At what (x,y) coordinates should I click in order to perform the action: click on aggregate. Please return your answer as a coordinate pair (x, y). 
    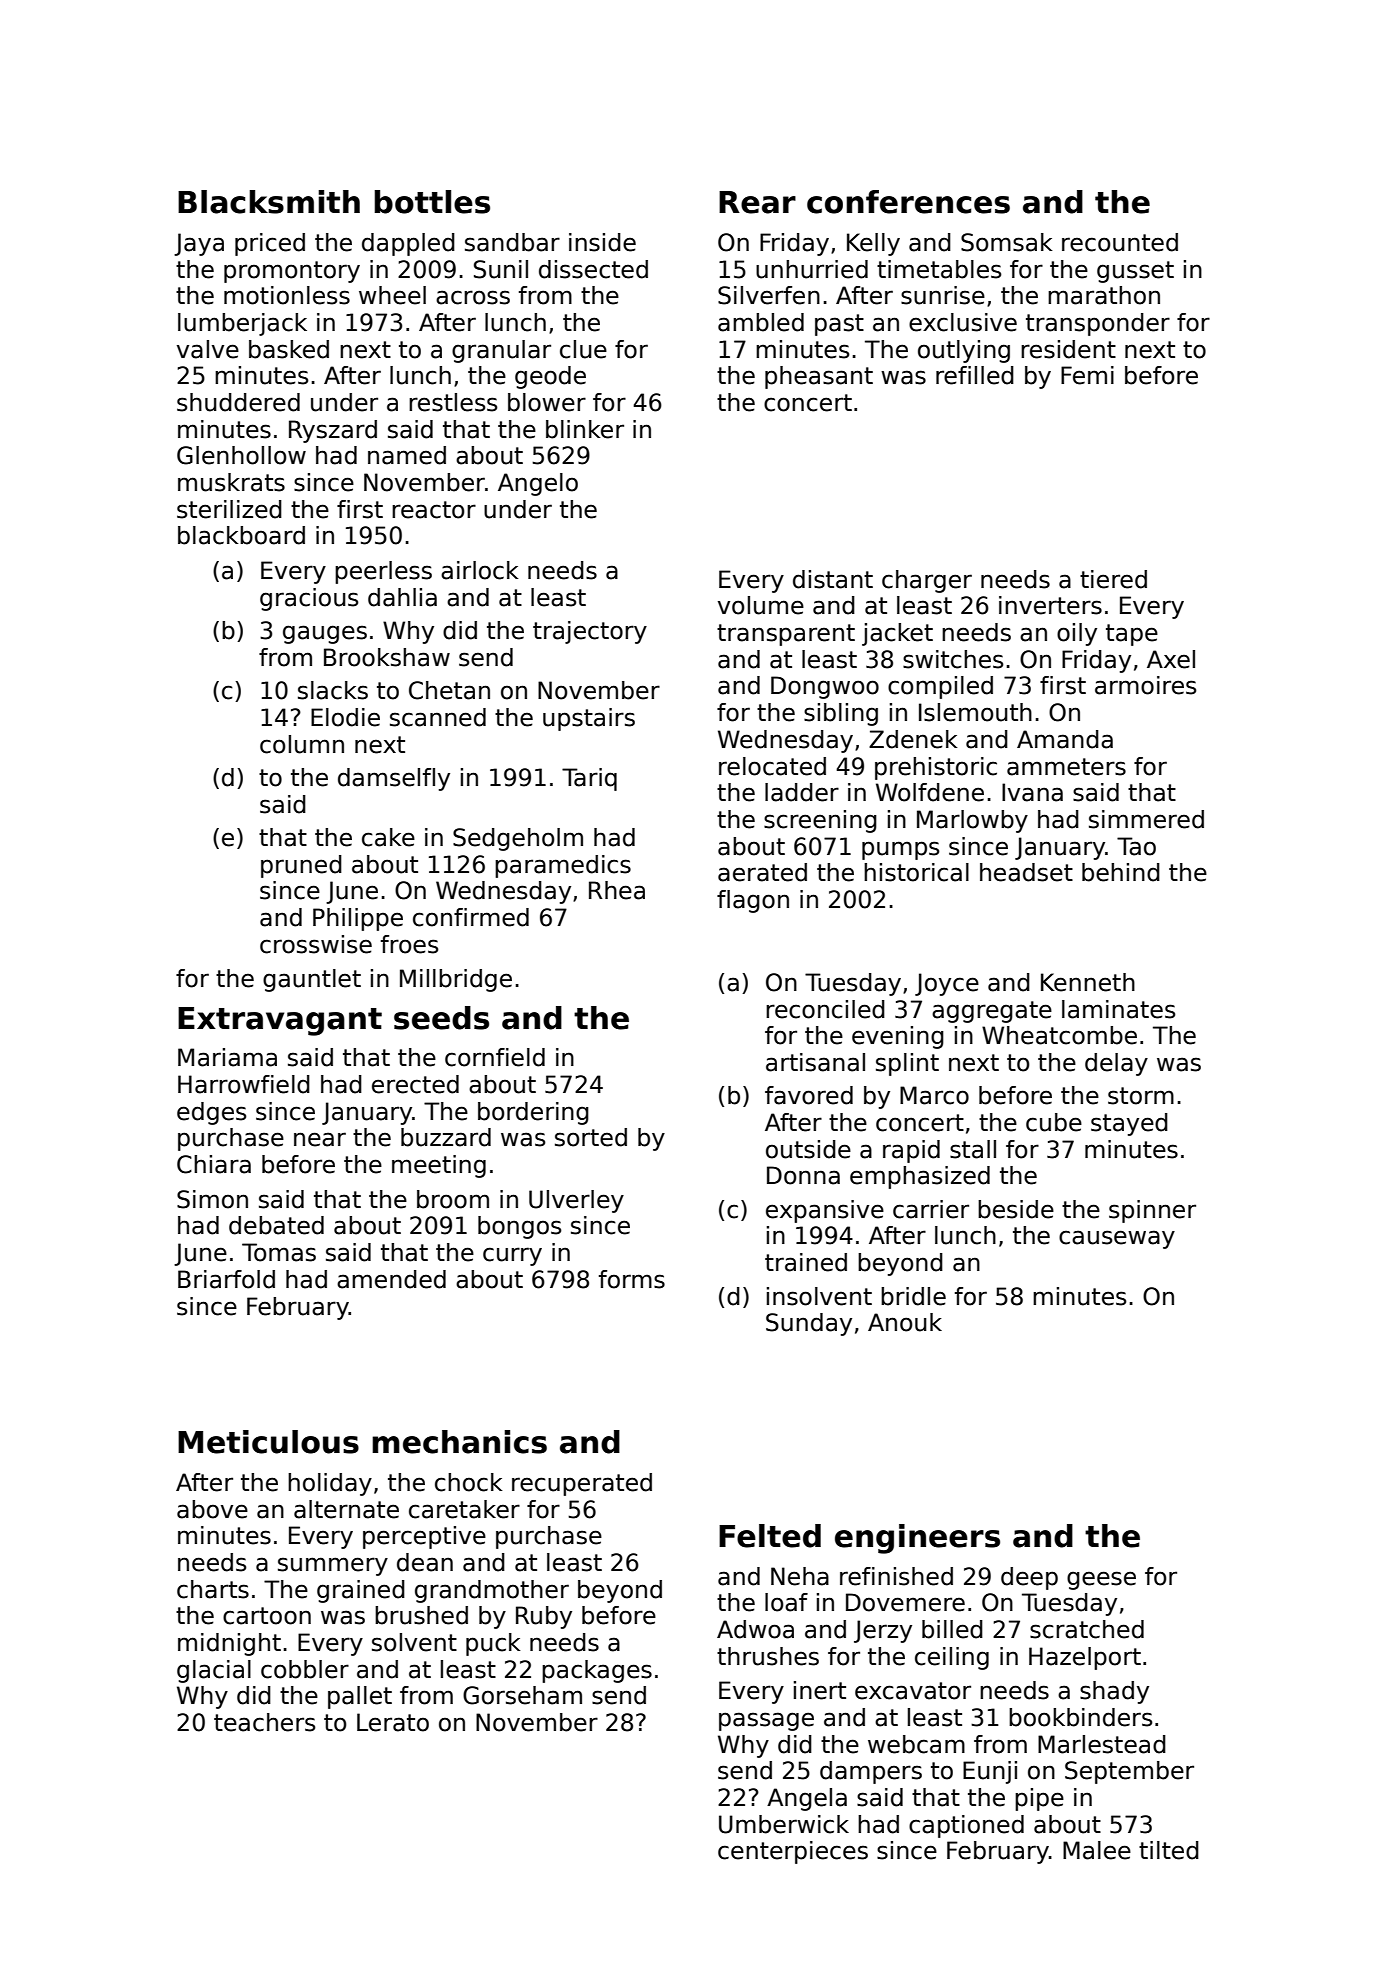
    Looking at the image, I should click on (992, 1012).
